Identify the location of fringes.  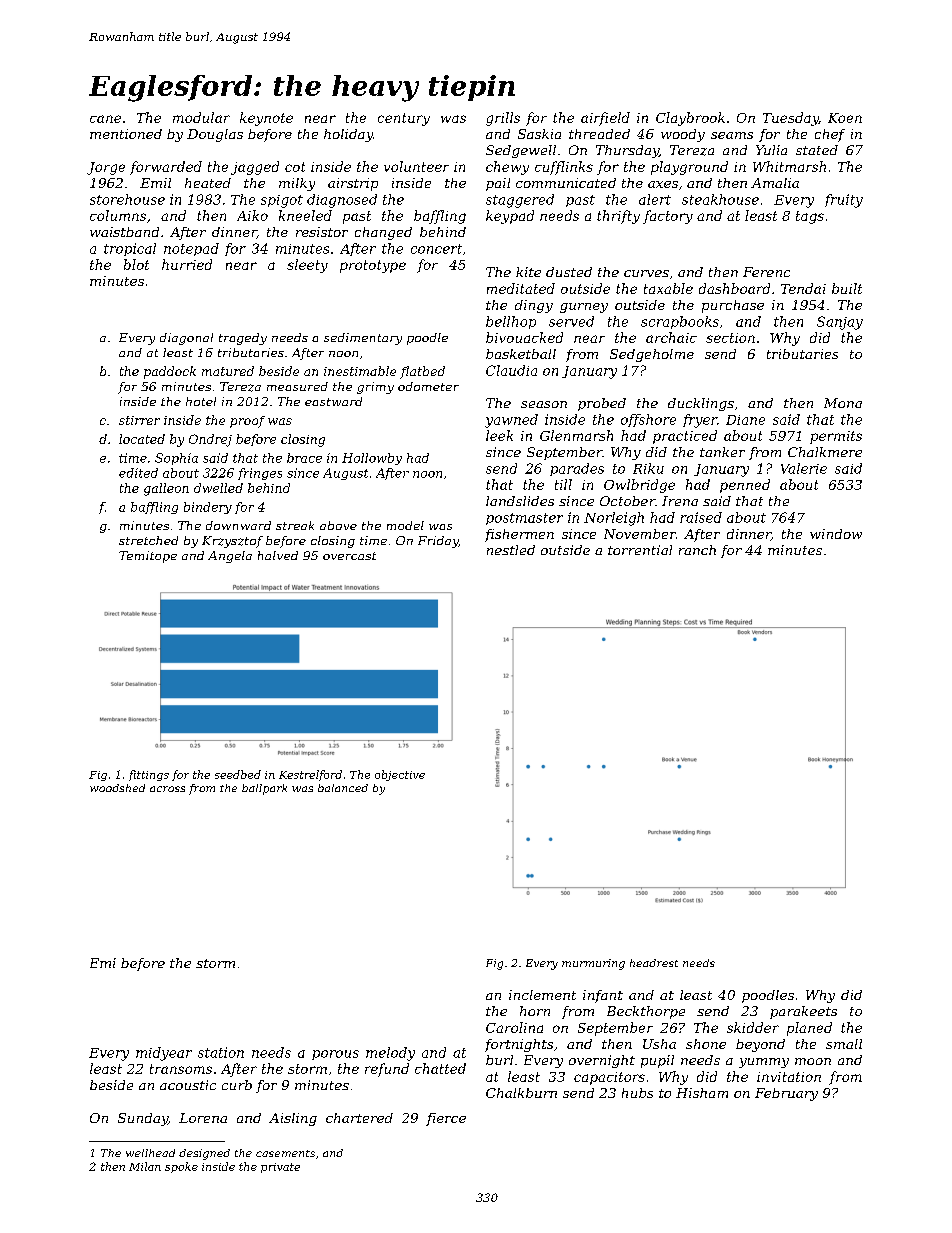
(260, 474).
